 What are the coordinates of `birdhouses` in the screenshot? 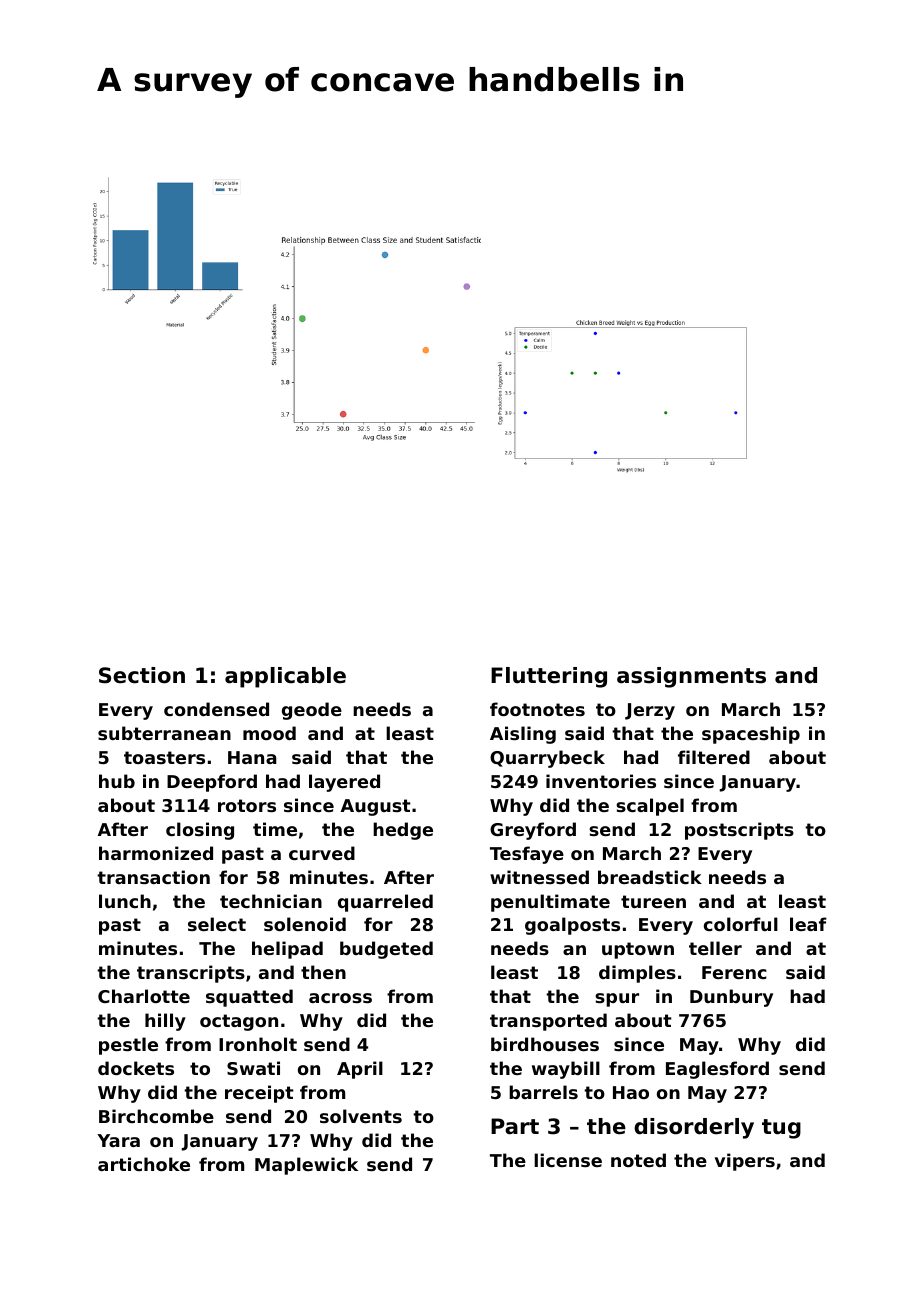 It's located at (545, 1044).
